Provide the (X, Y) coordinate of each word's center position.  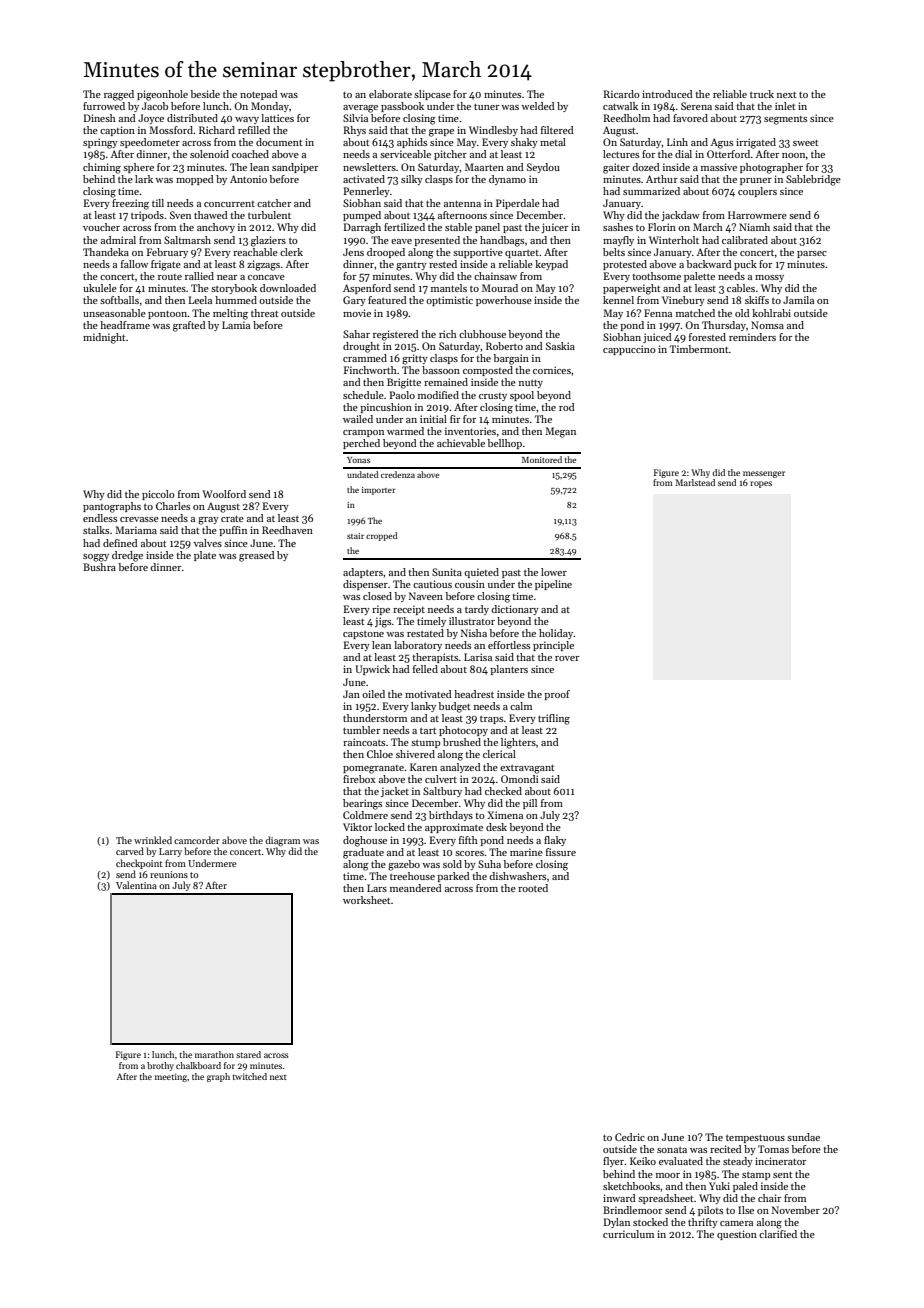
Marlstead (695, 482)
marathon (214, 1054)
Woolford (224, 494)
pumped (362, 216)
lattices (277, 118)
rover (567, 658)
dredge (127, 556)
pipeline (553, 585)
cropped (382, 536)
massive (719, 167)
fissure (561, 852)
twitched (249, 1076)
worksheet (367, 900)
